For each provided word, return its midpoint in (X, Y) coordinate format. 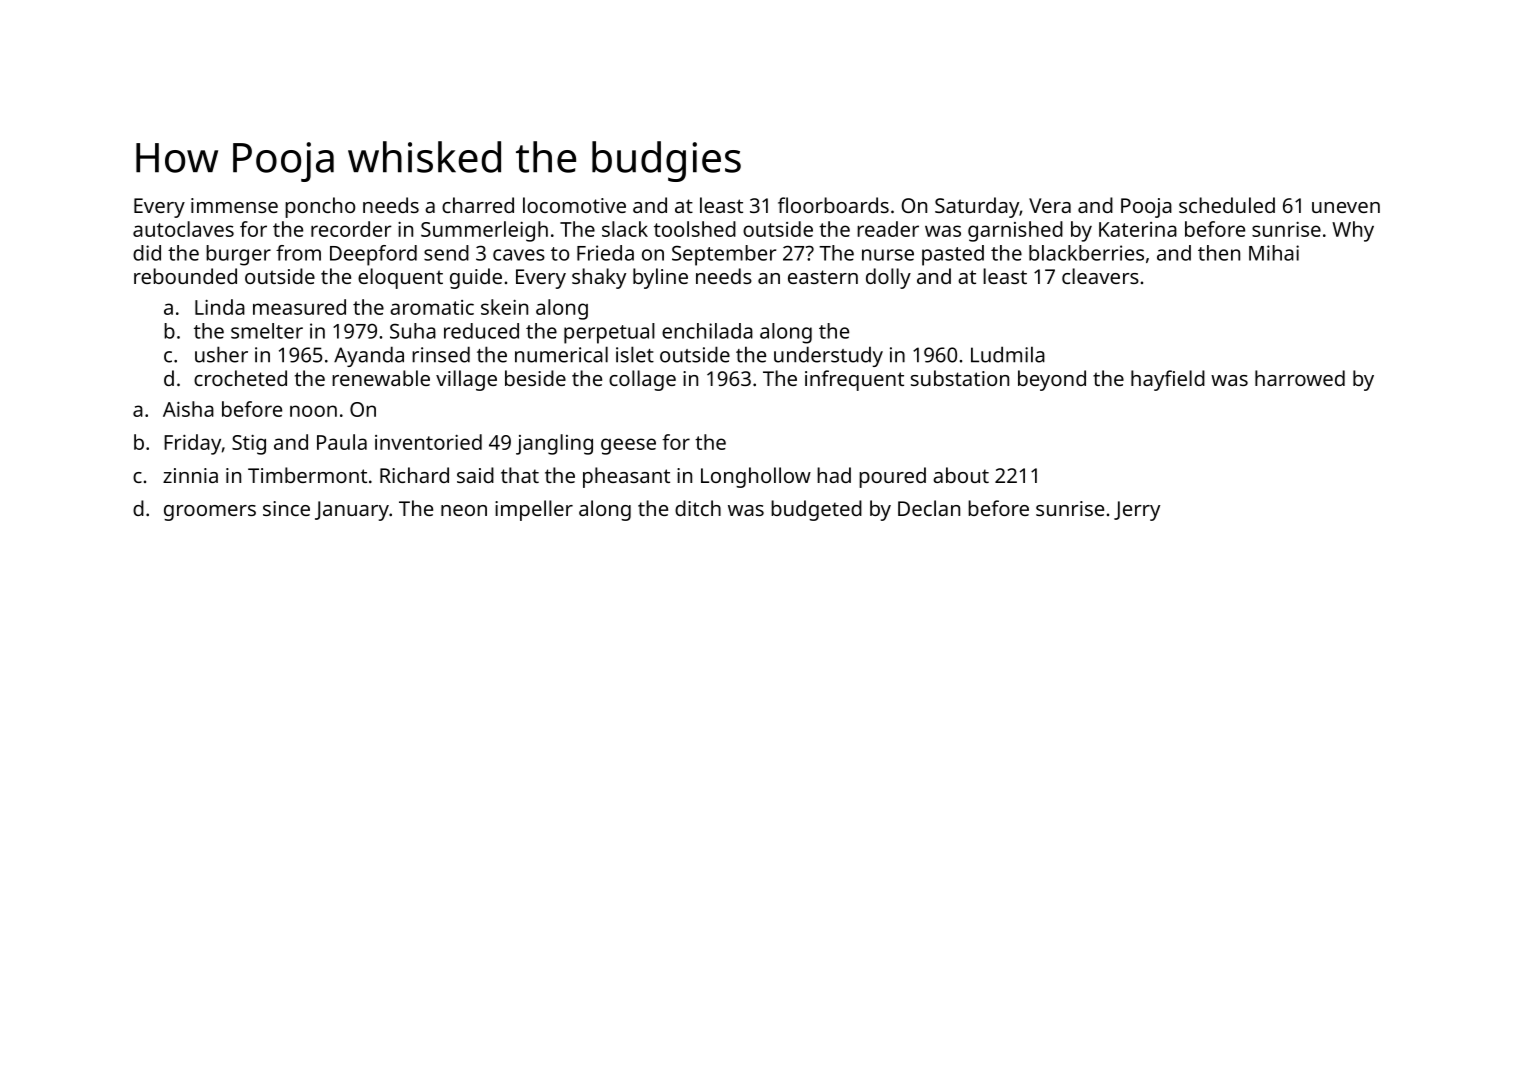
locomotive (574, 205)
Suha (413, 331)
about (961, 475)
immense (234, 205)
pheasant (626, 477)
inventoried (428, 442)
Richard (414, 475)
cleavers (1100, 276)
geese (628, 446)
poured (892, 477)
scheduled (1227, 205)
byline (660, 278)
